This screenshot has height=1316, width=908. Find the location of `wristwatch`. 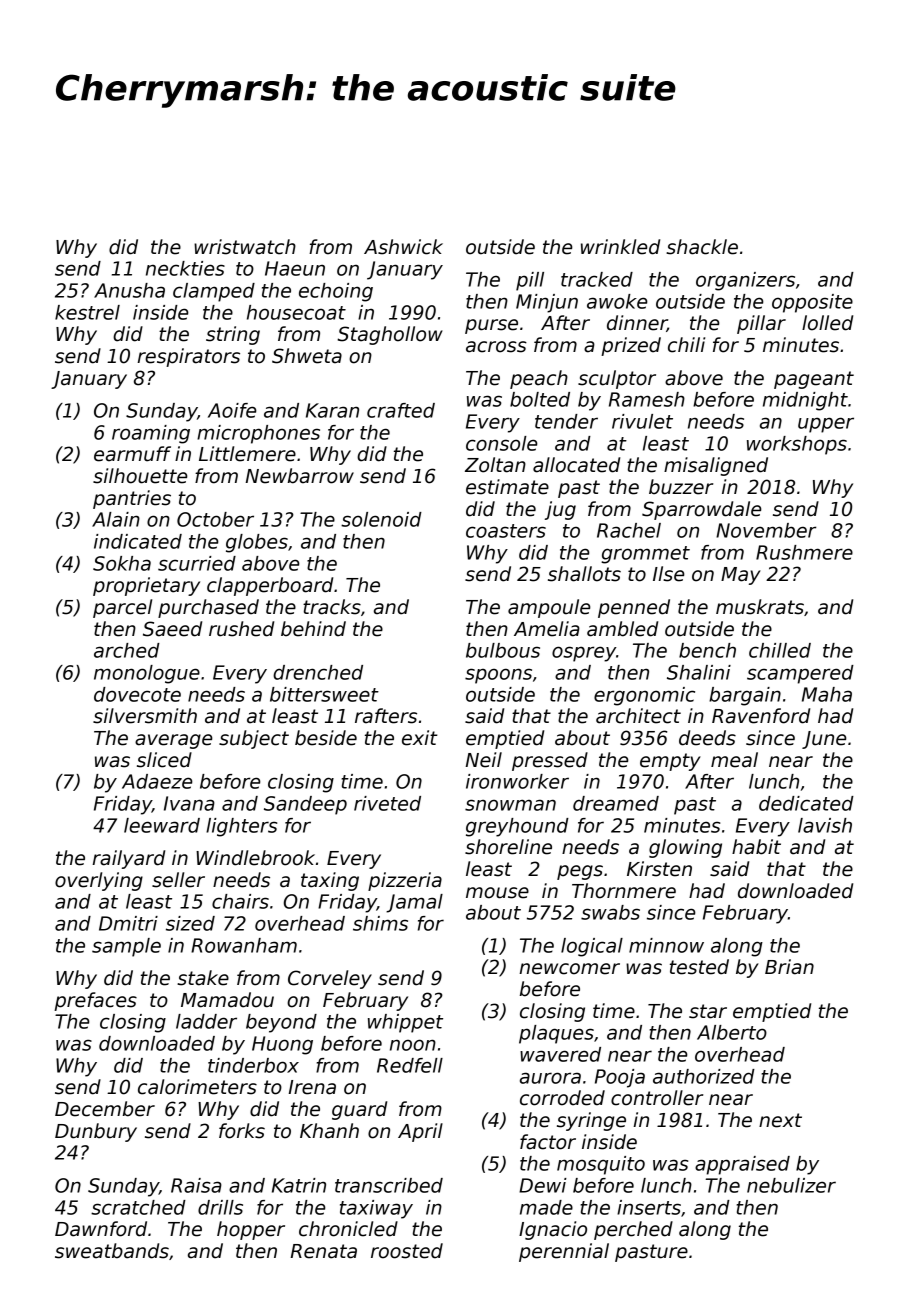

wristwatch is located at coordinates (245, 247).
